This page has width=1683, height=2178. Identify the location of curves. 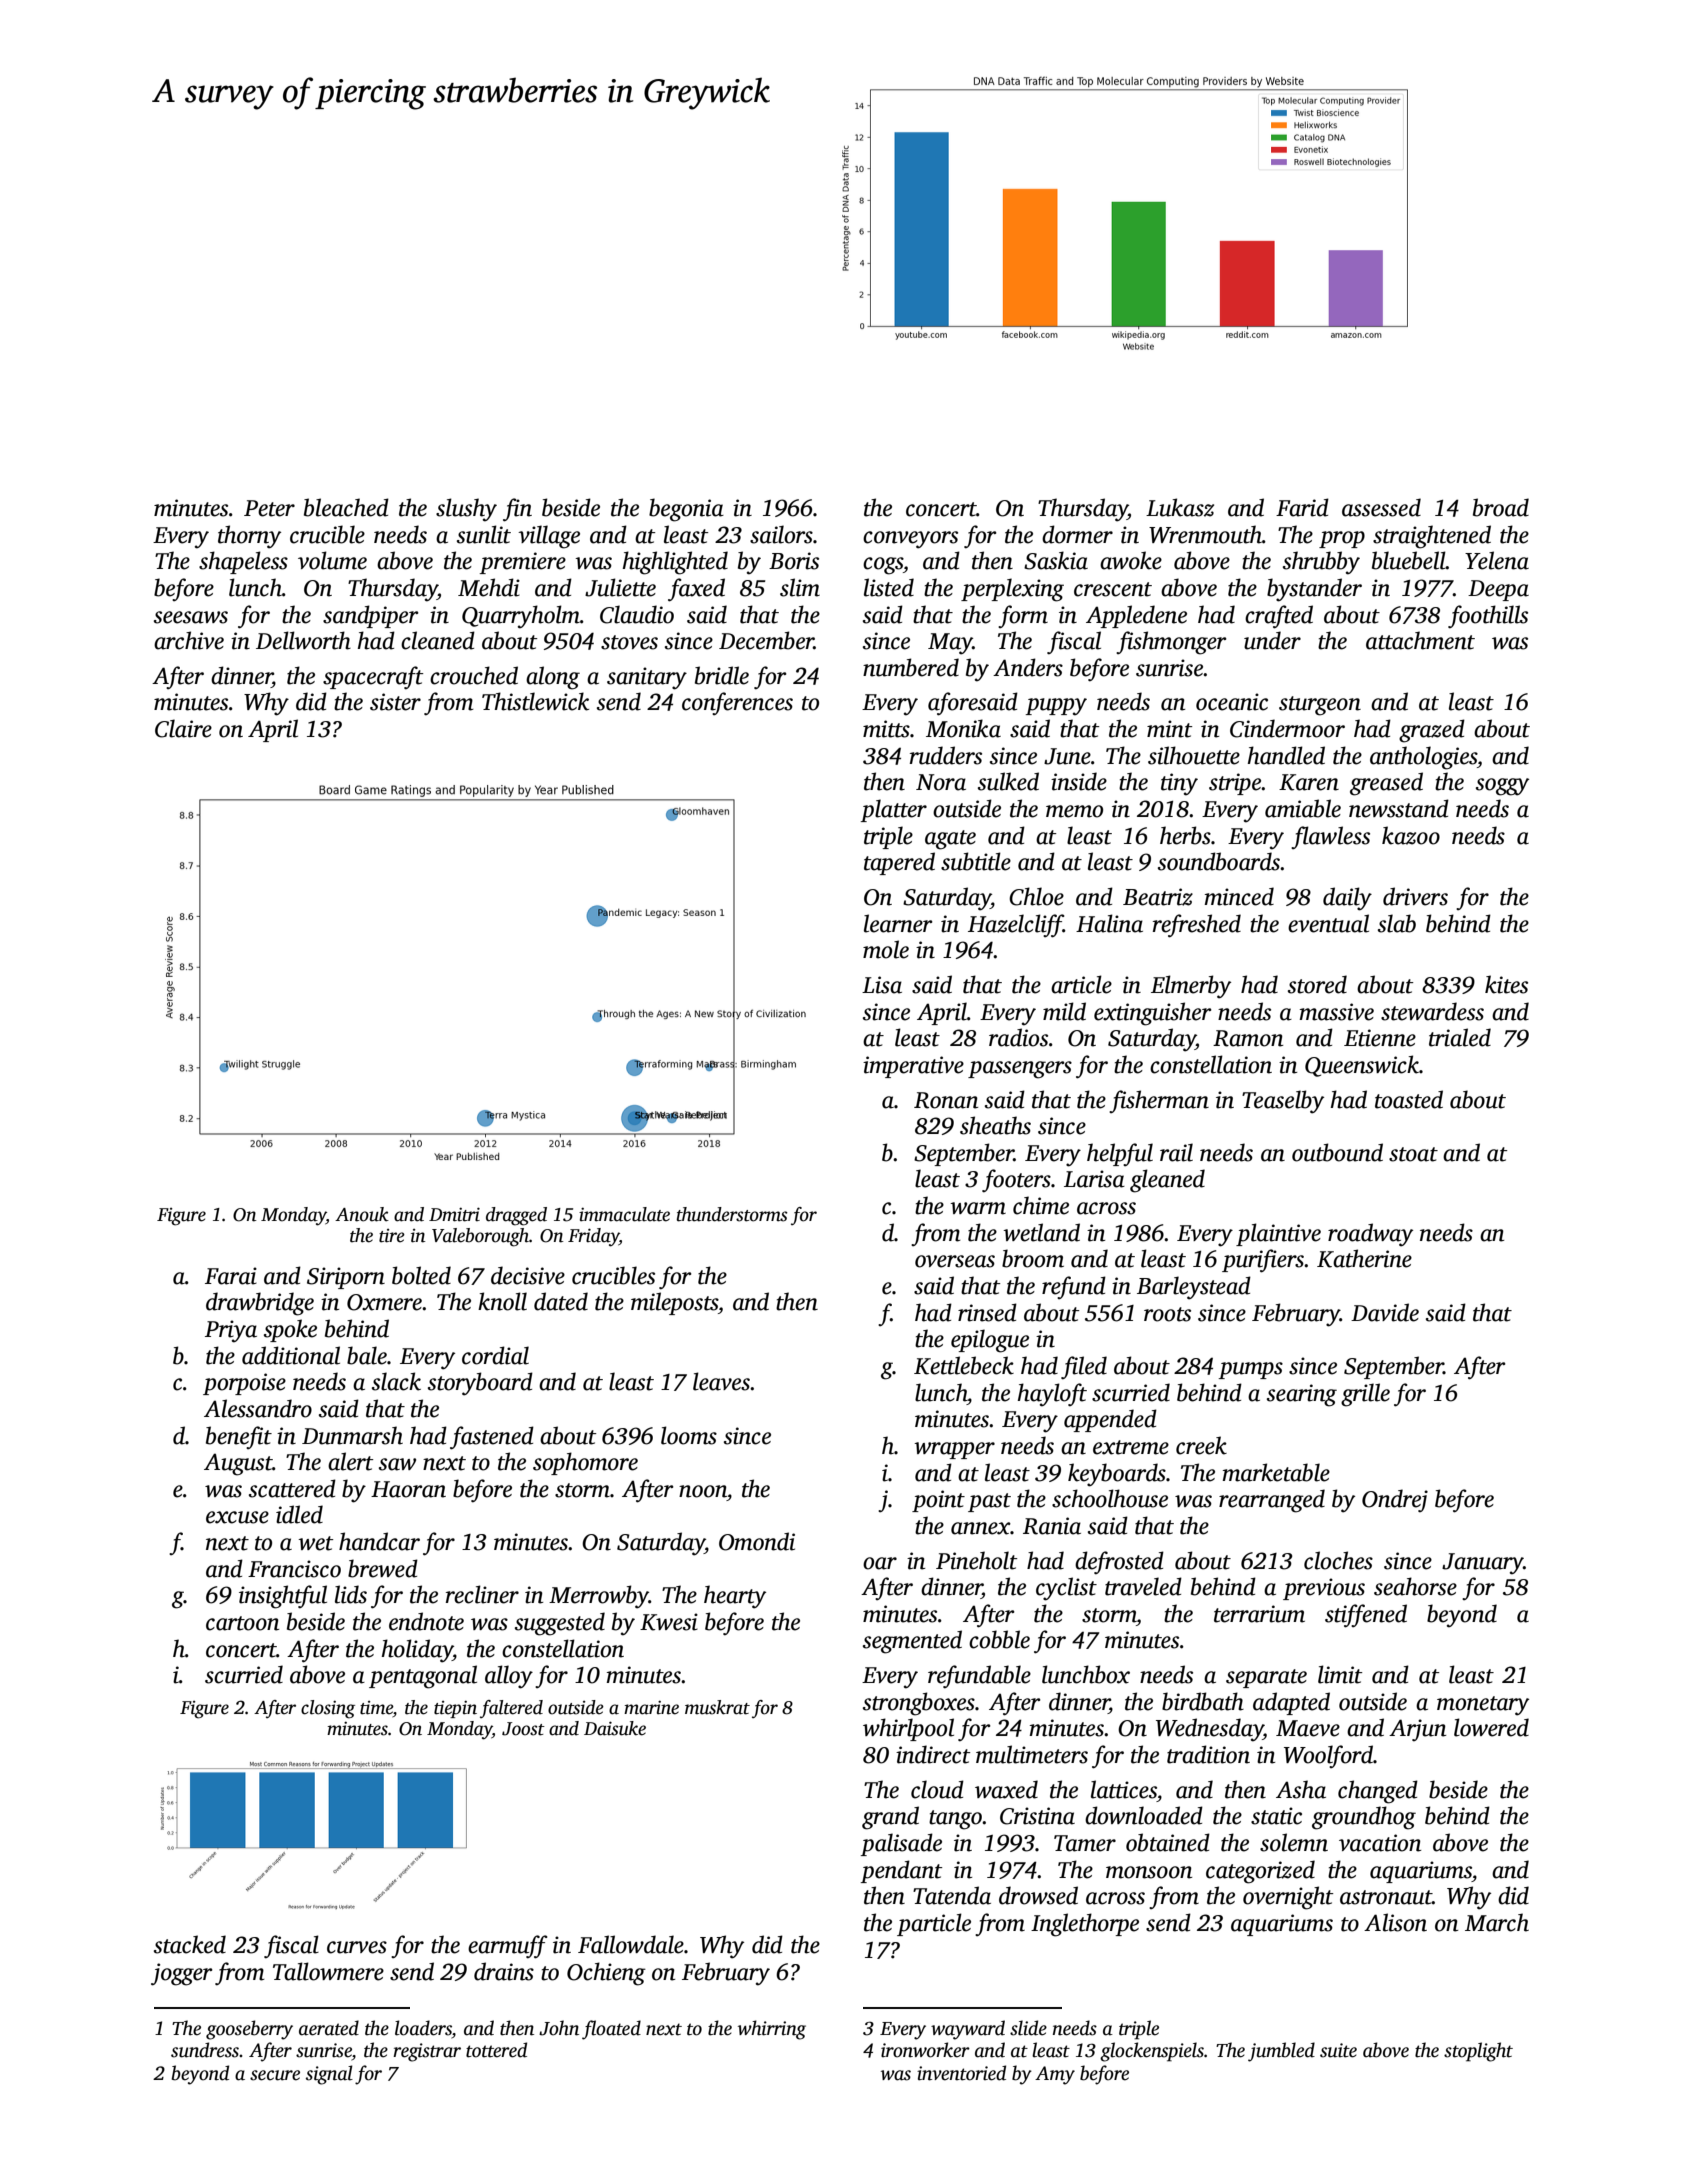
(357, 1947).
